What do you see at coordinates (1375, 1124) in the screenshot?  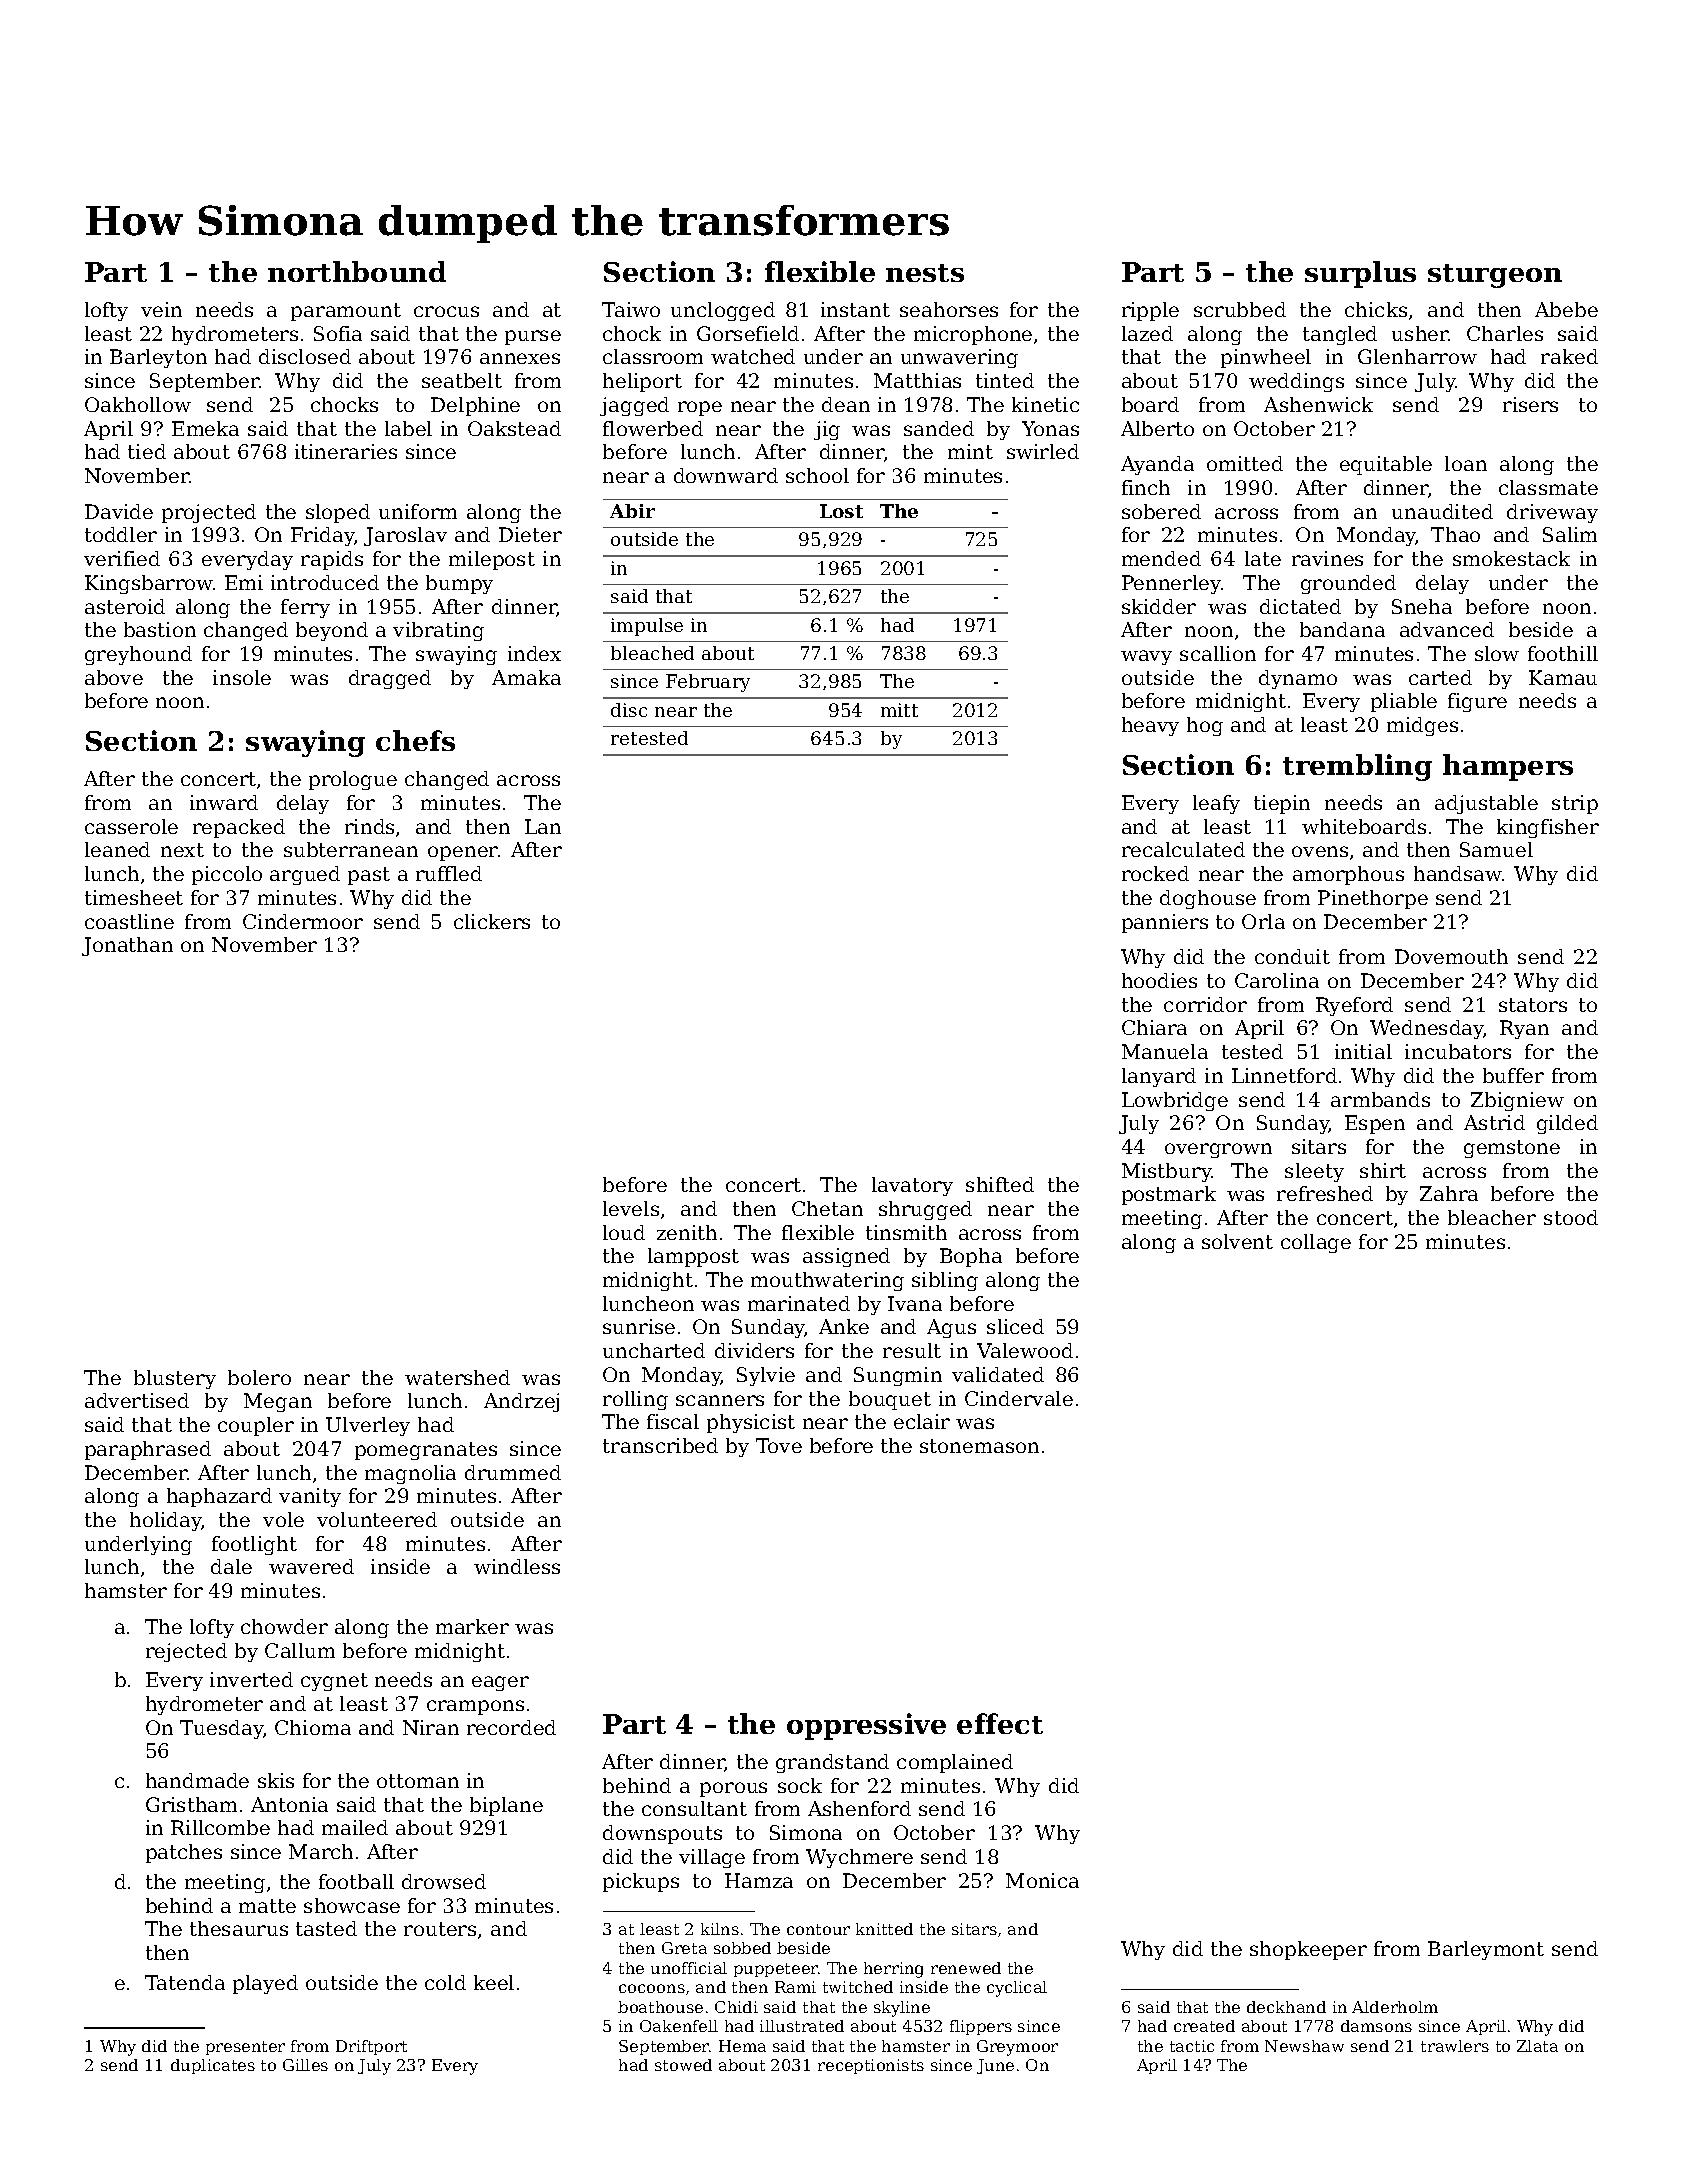 I see `Espen` at bounding box center [1375, 1124].
